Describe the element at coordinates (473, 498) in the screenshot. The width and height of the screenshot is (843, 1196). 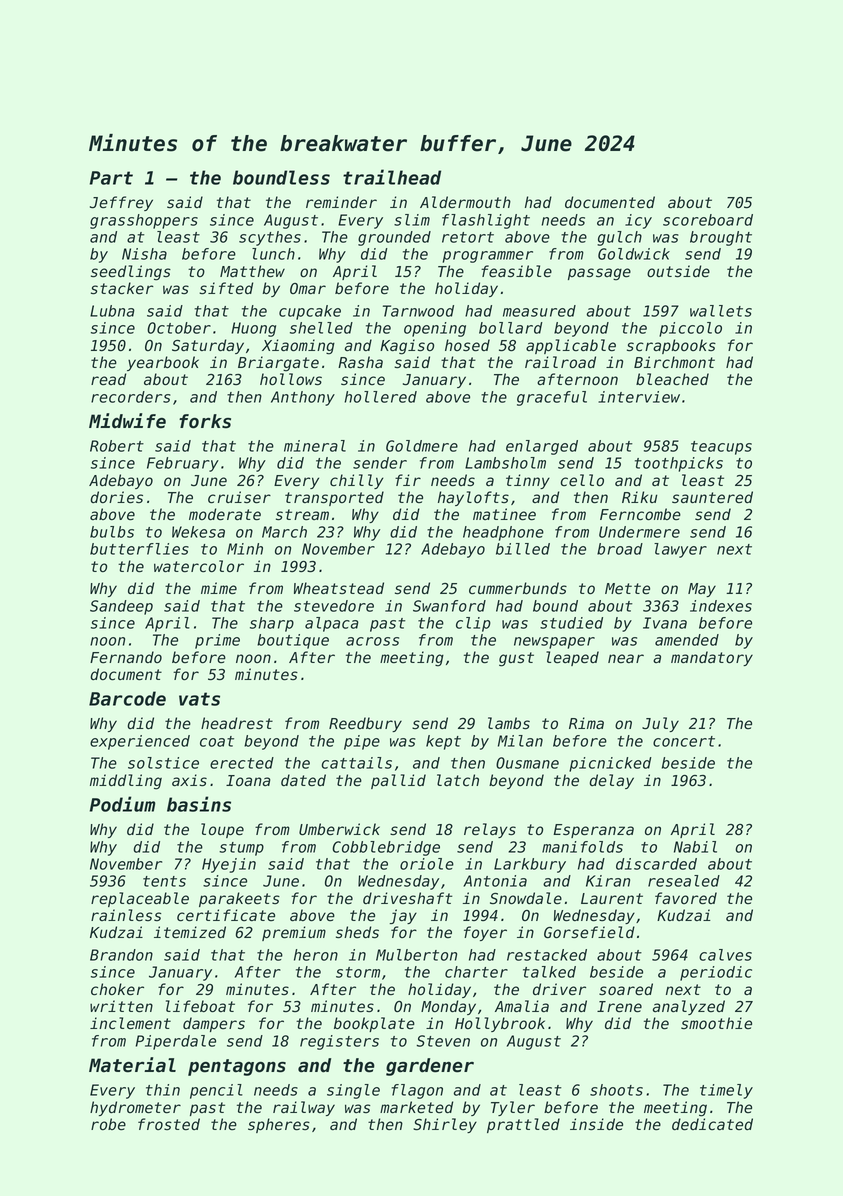
I see `haylofts` at that location.
